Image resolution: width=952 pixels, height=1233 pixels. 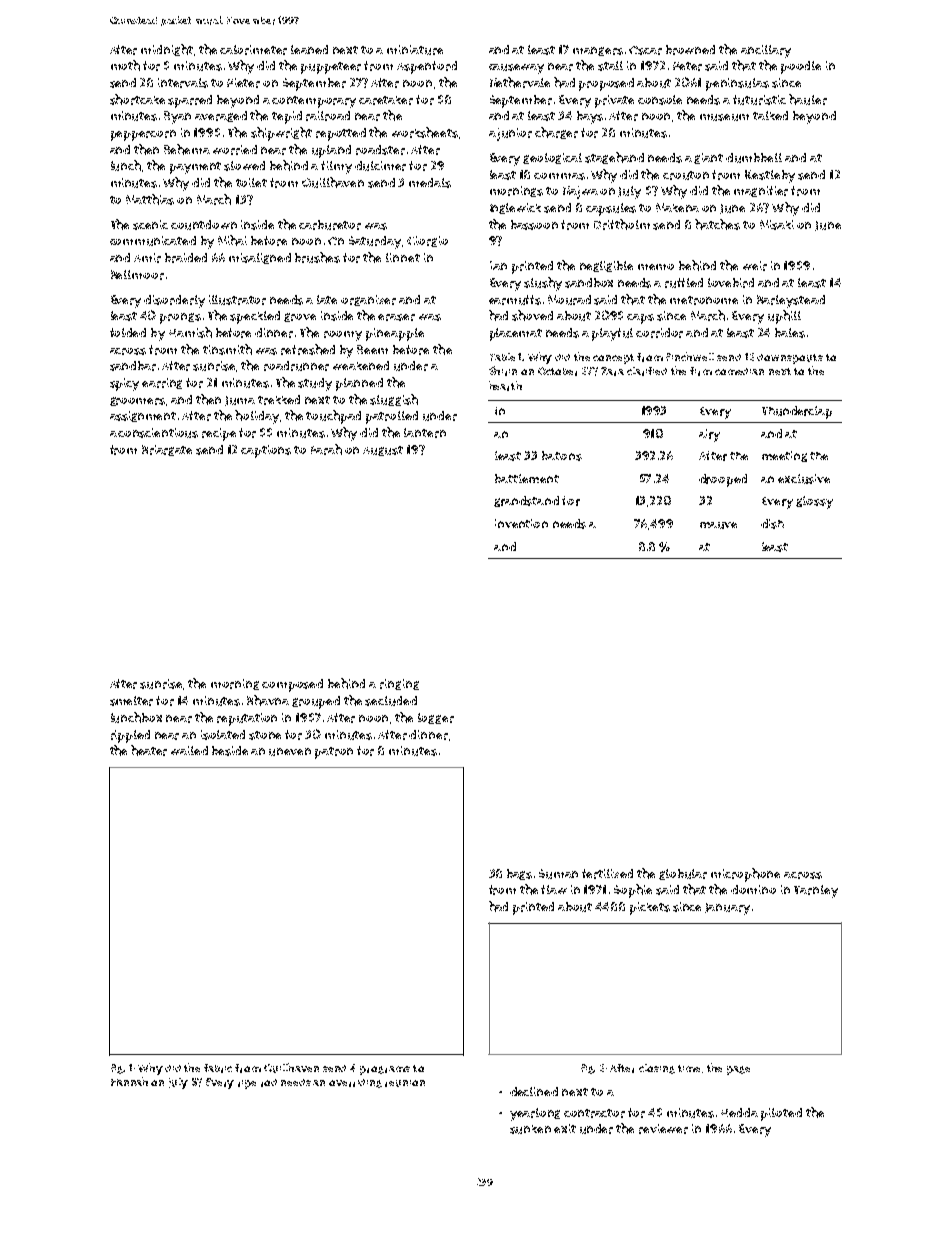 I want to click on invention, so click(x=521, y=523).
